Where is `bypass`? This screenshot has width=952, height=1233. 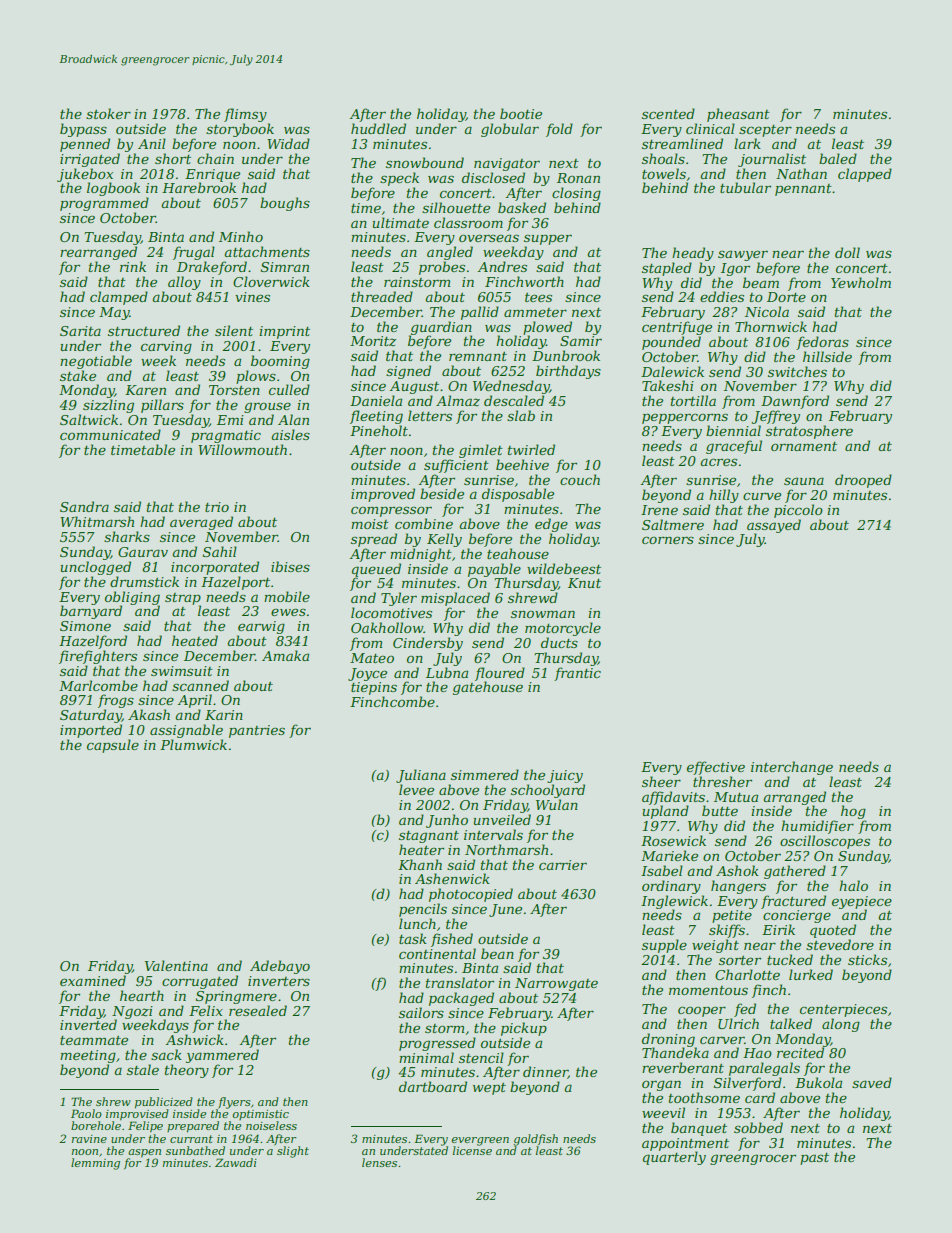
bypass is located at coordinates (83, 130).
